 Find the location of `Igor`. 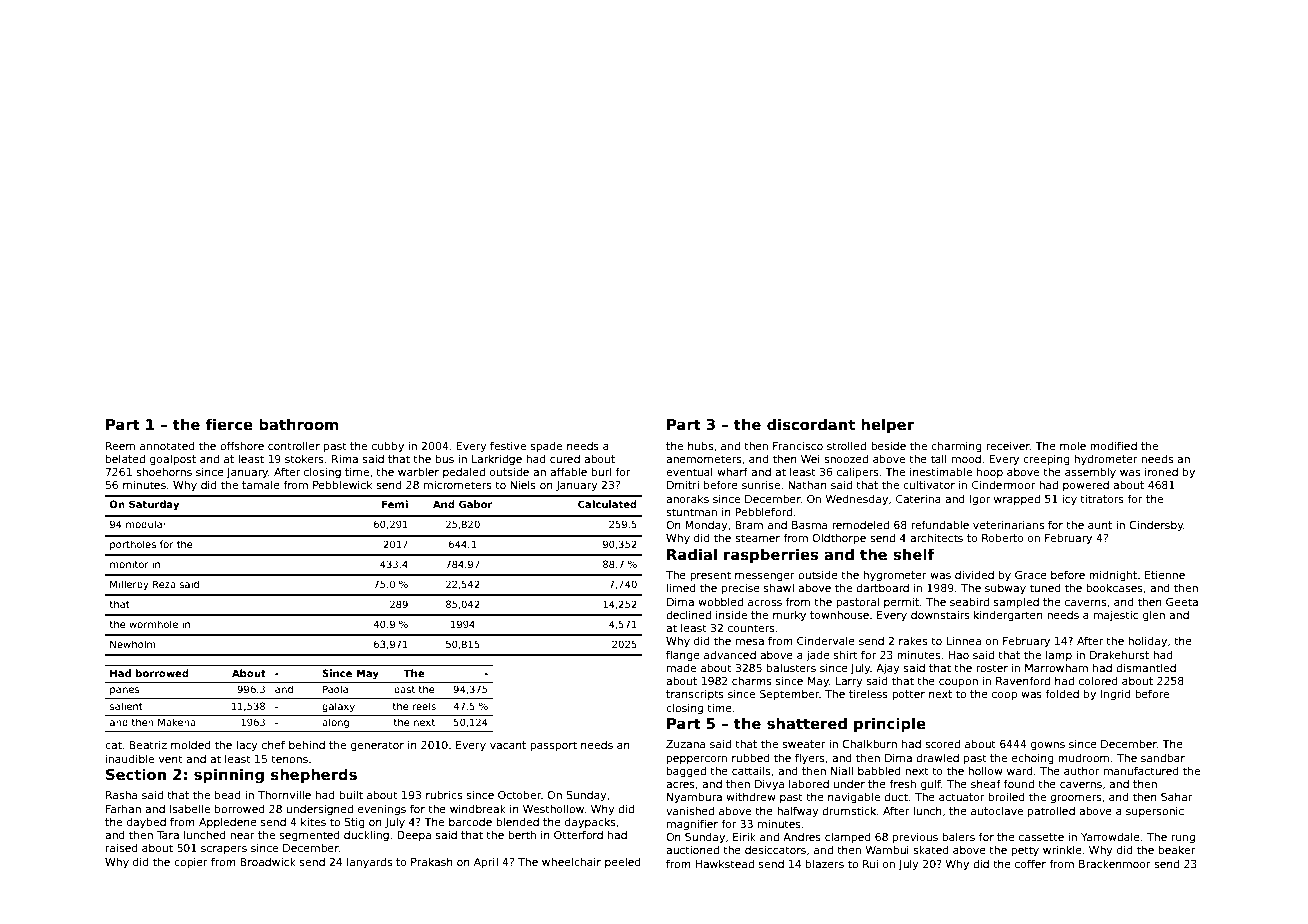

Igor is located at coordinates (979, 500).
